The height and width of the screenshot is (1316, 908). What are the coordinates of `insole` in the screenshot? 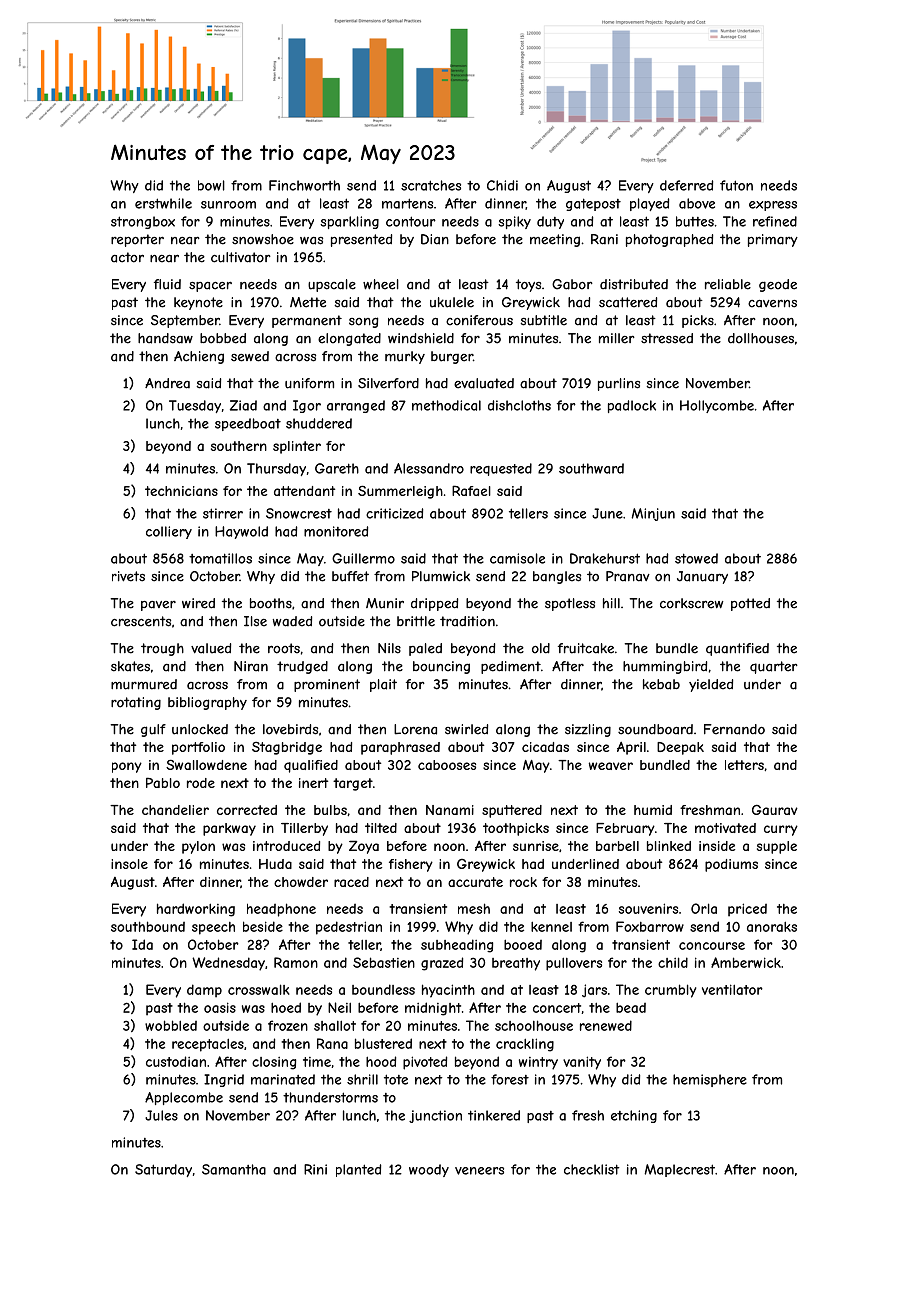 It's located at (129, 864).
